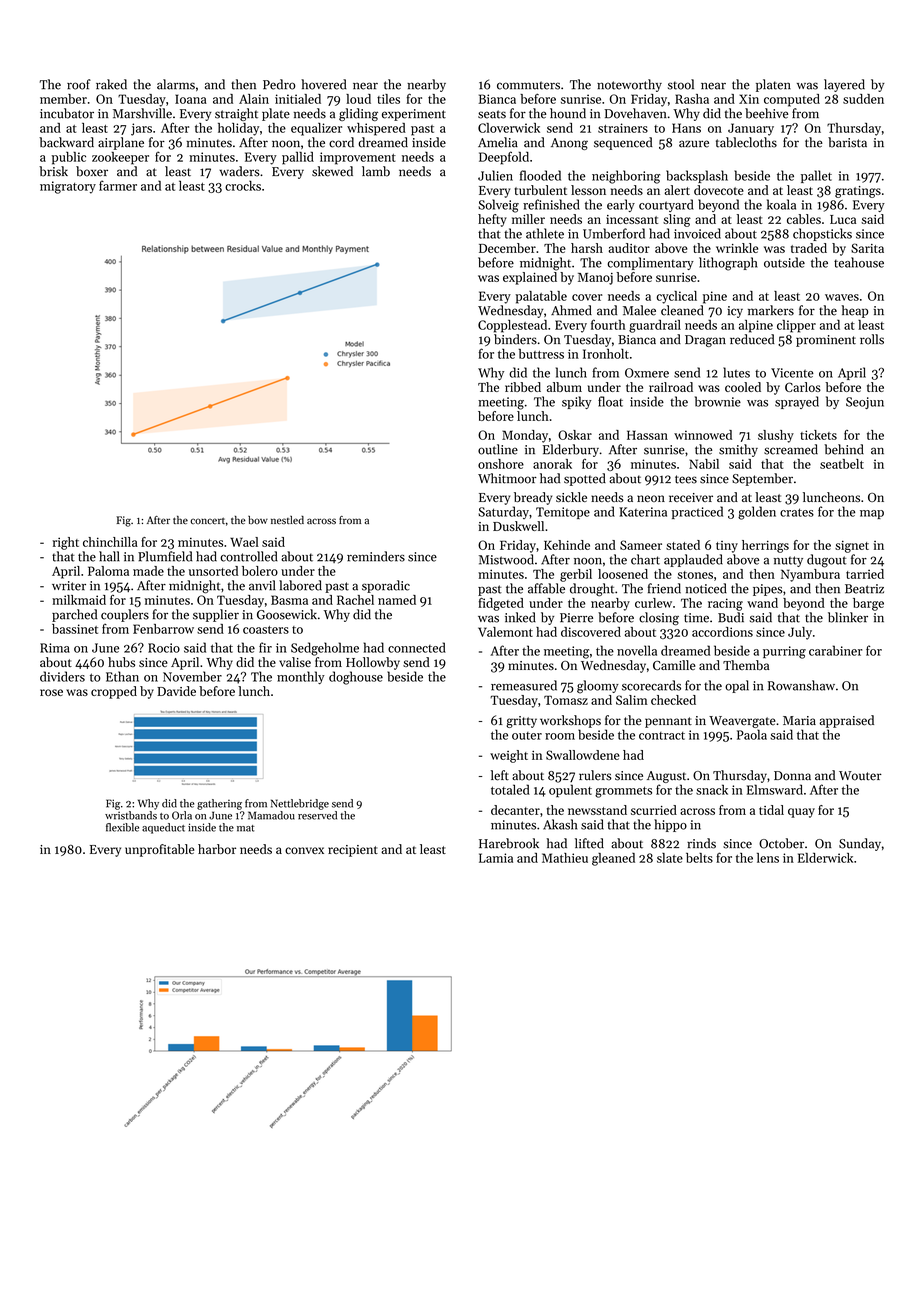  Describe the element at coordinates (844, 85) in the screenshot. I see `layered` at that location.
